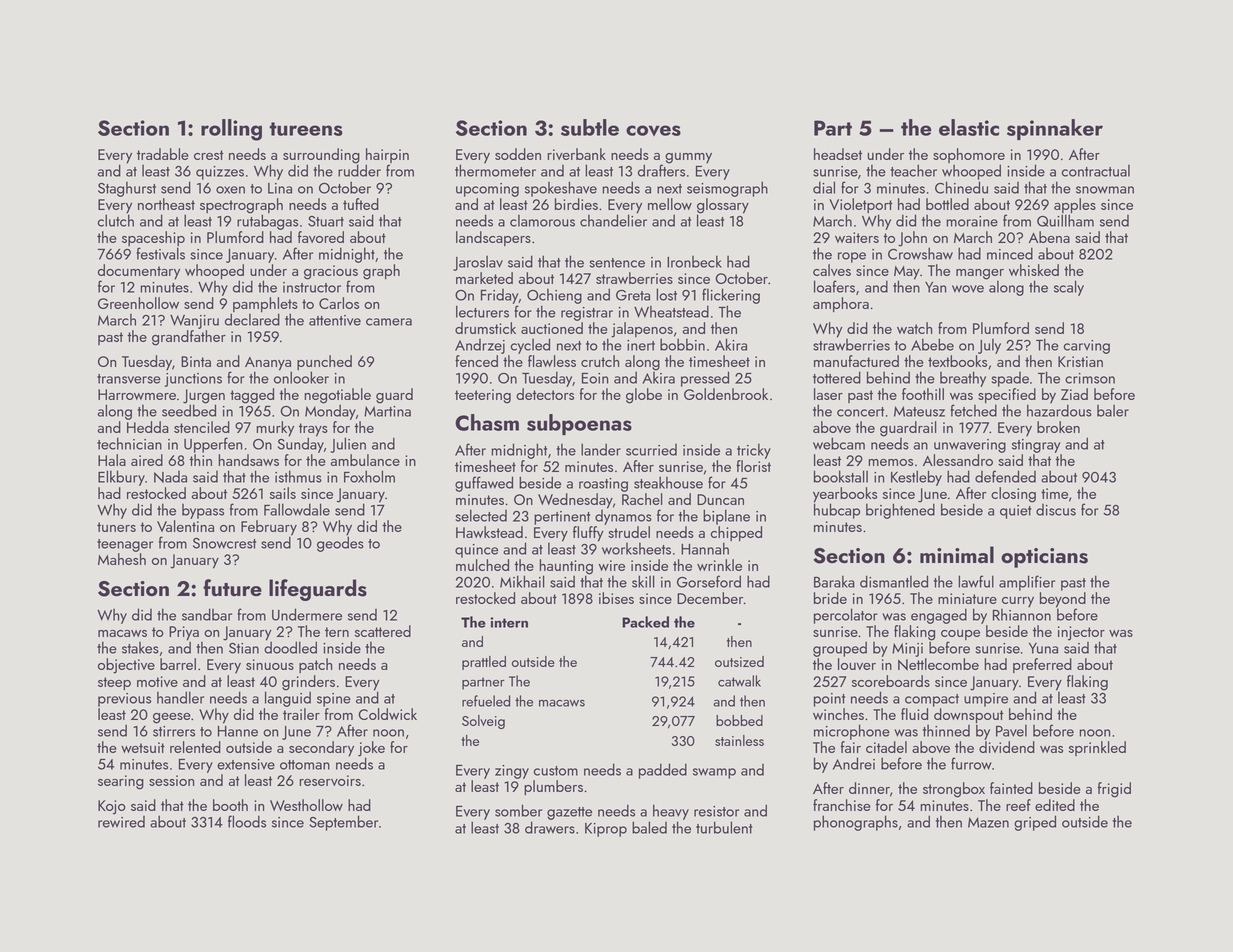 The width and height of the screenshot is (1233, 952). I want to click on franchise, so click(842, 805).
